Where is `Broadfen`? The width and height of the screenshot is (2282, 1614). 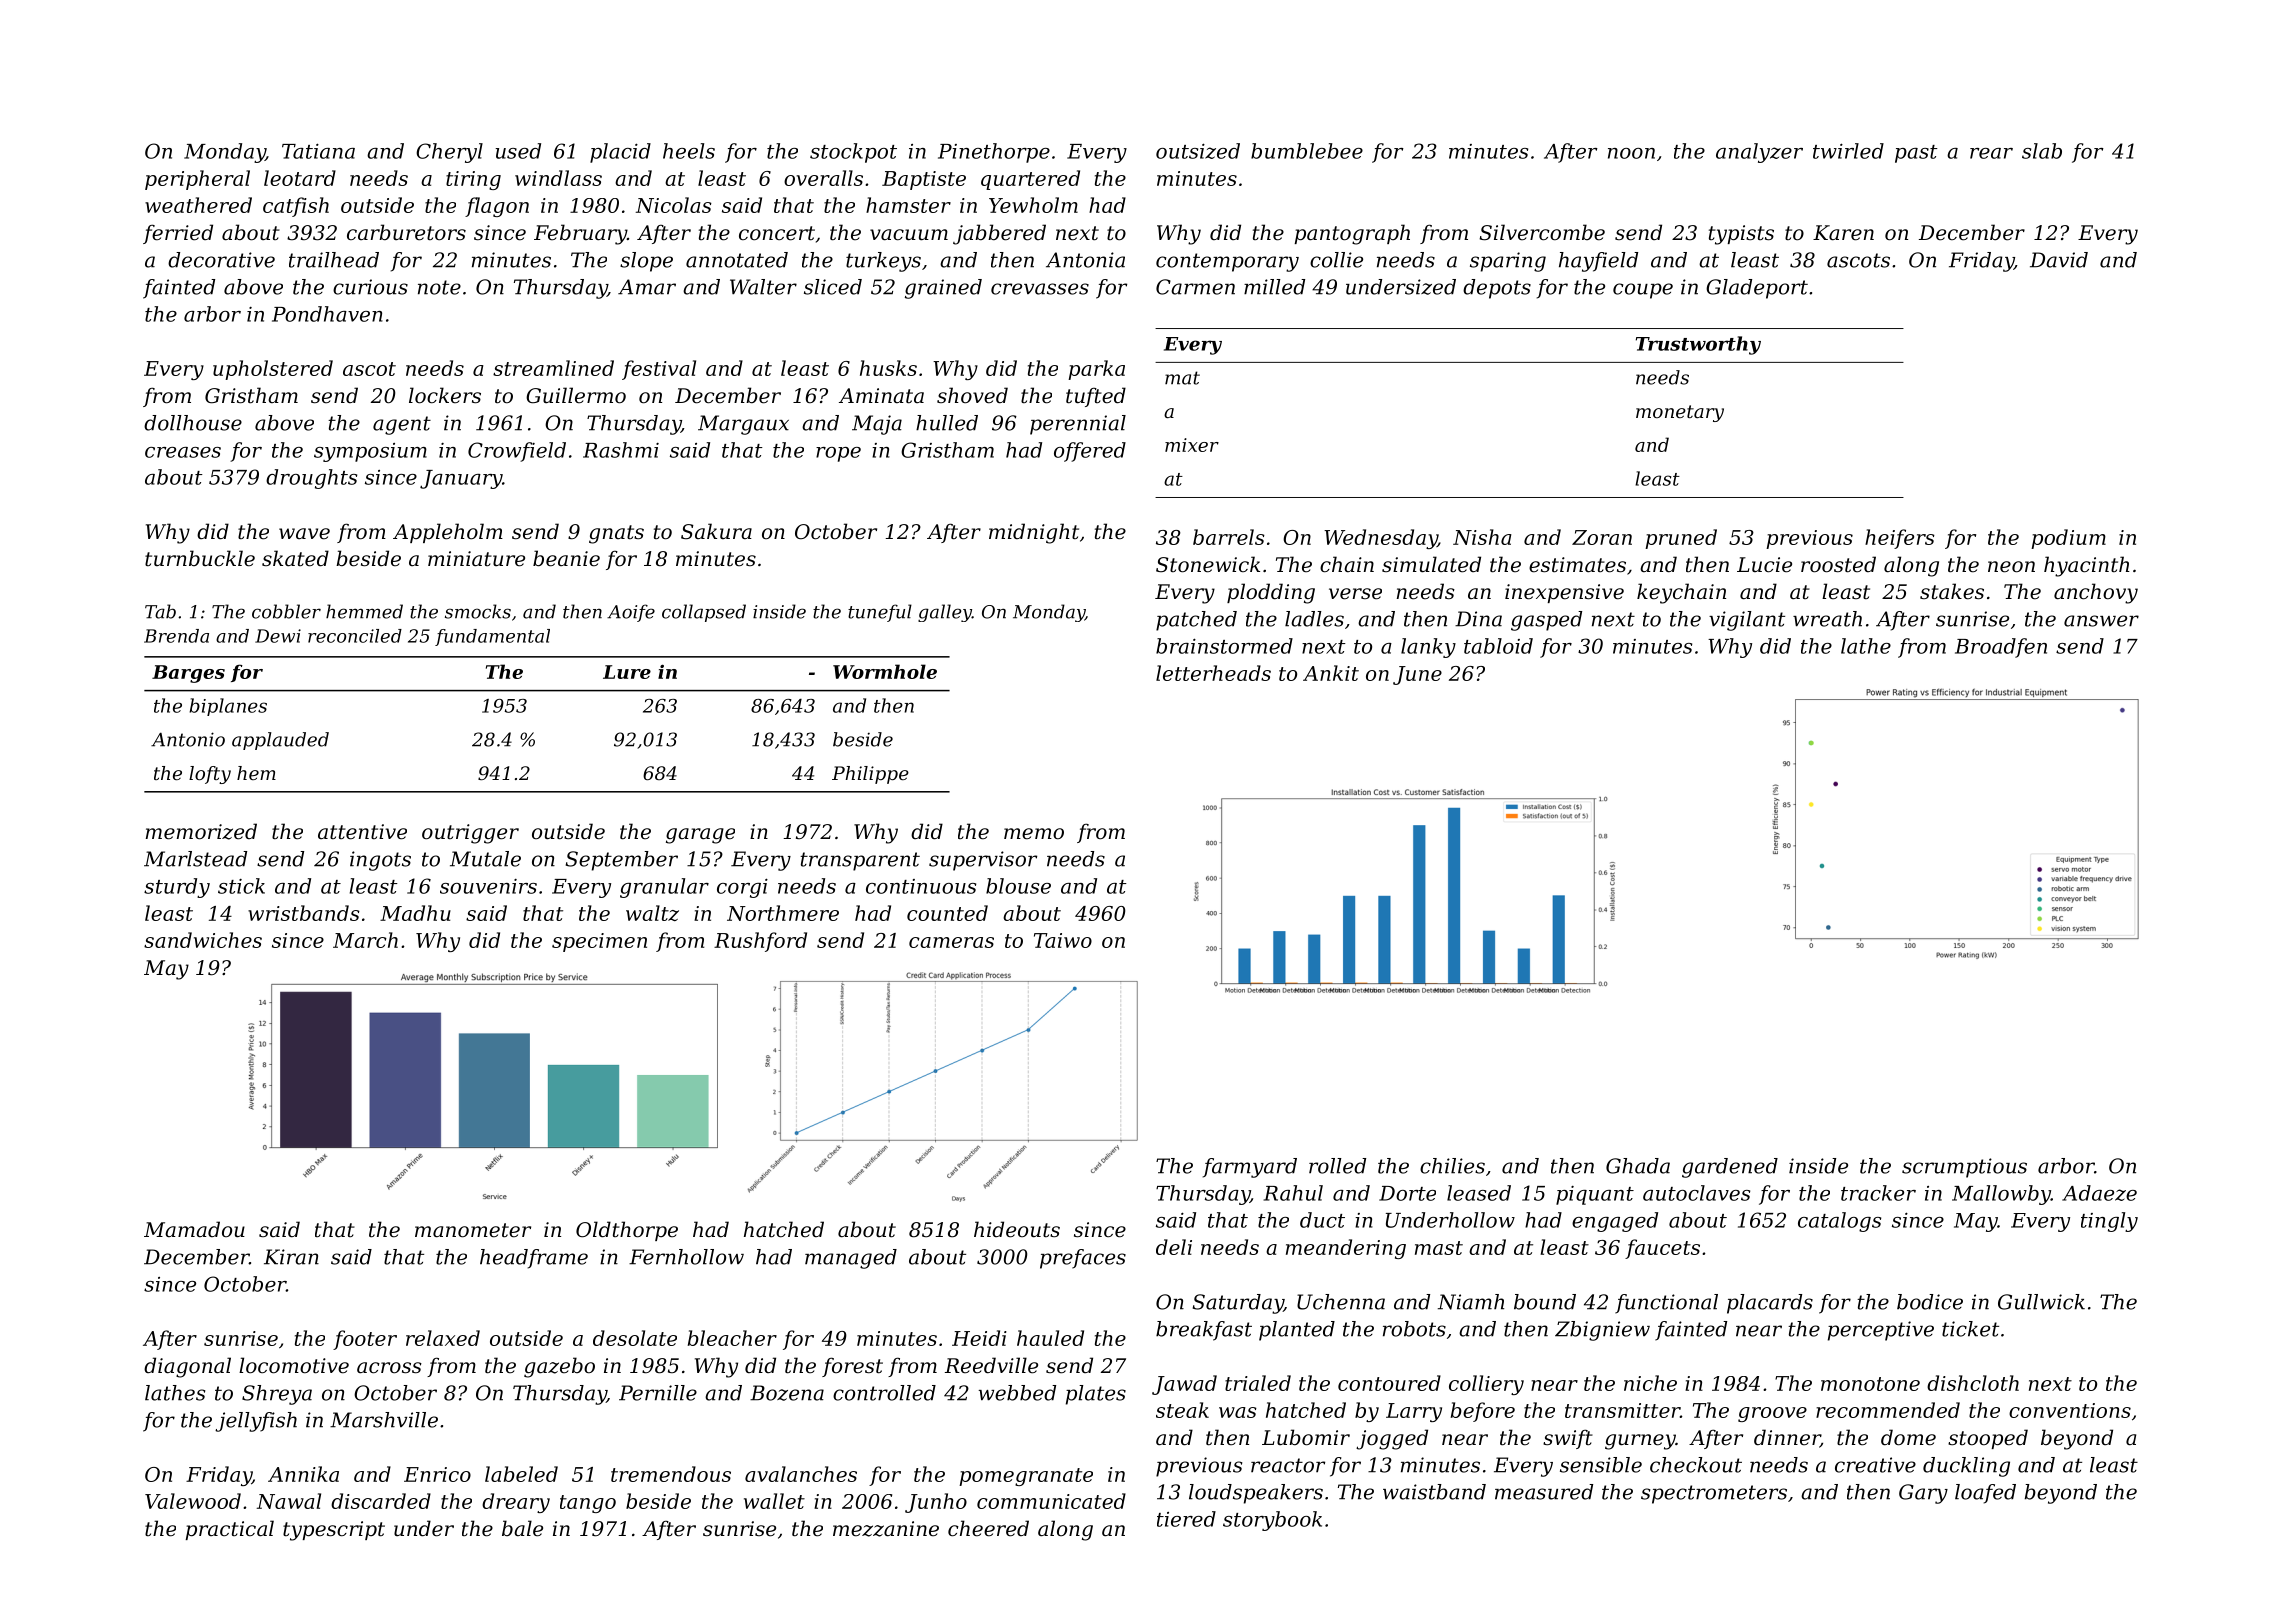
Broadfen is located at coordinates (2001, 648).
